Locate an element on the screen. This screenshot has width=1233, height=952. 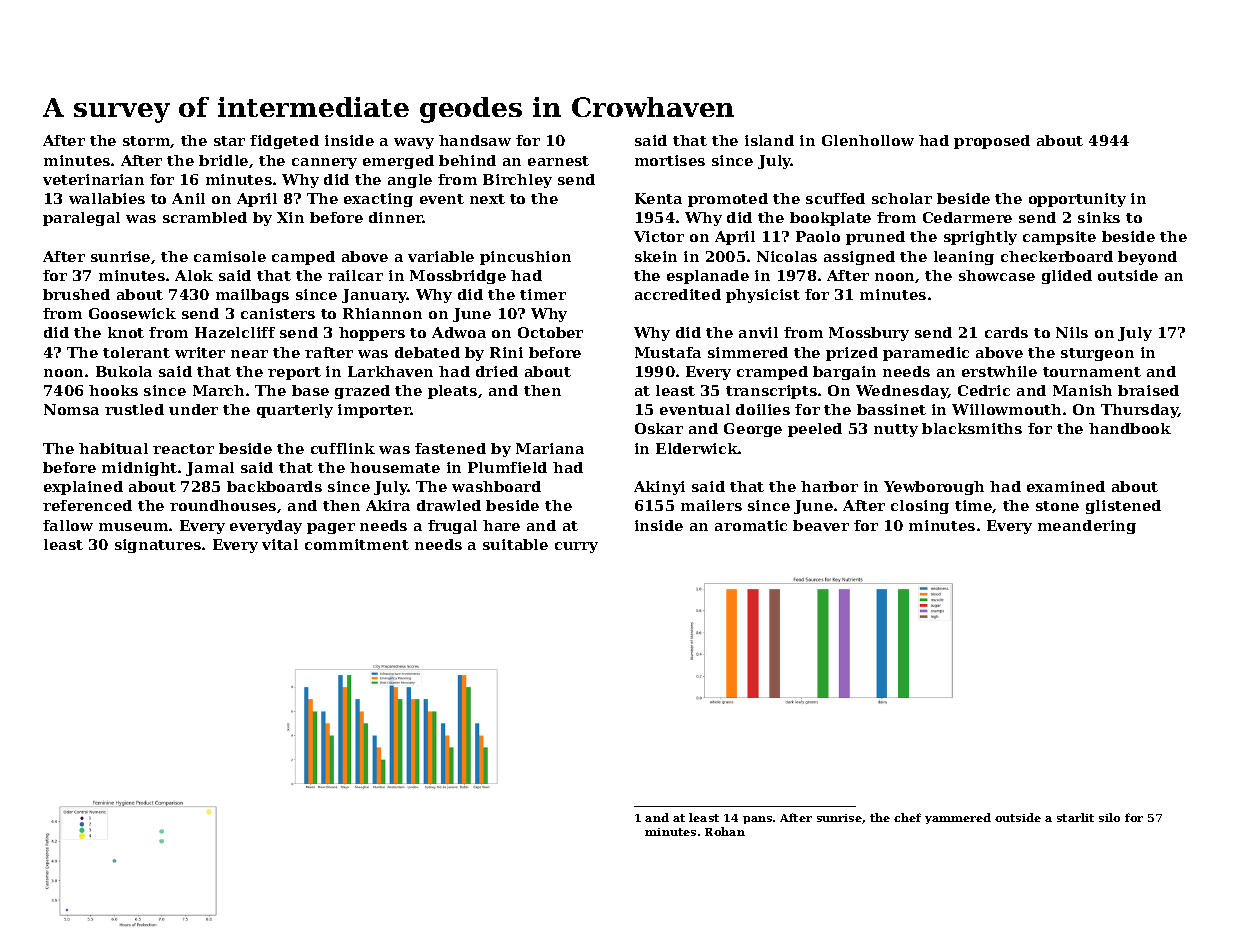
handbook is located at coordinates (1130, 428).
